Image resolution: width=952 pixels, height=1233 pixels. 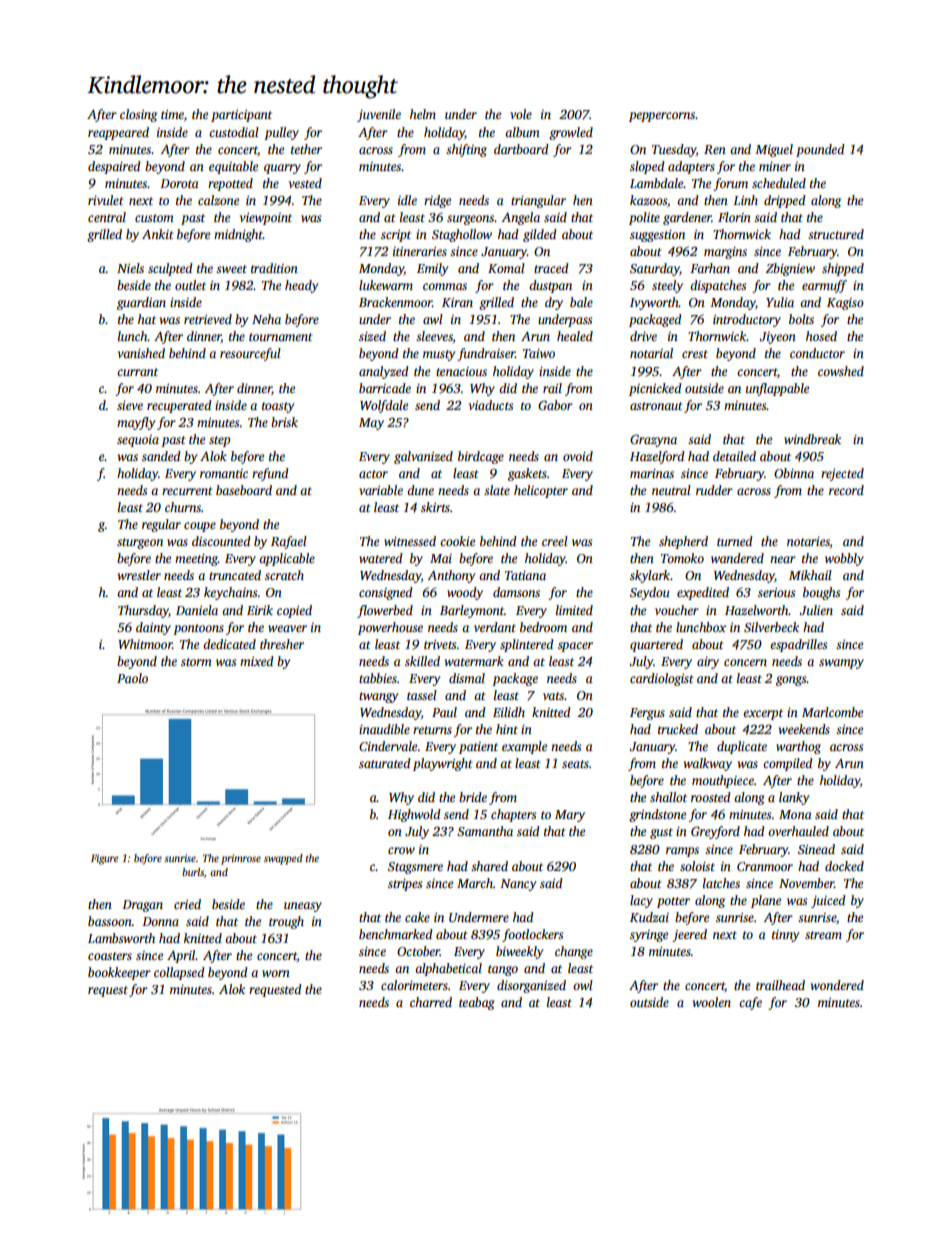 I want to click on peppercorns, so click(x=662, y=117).
